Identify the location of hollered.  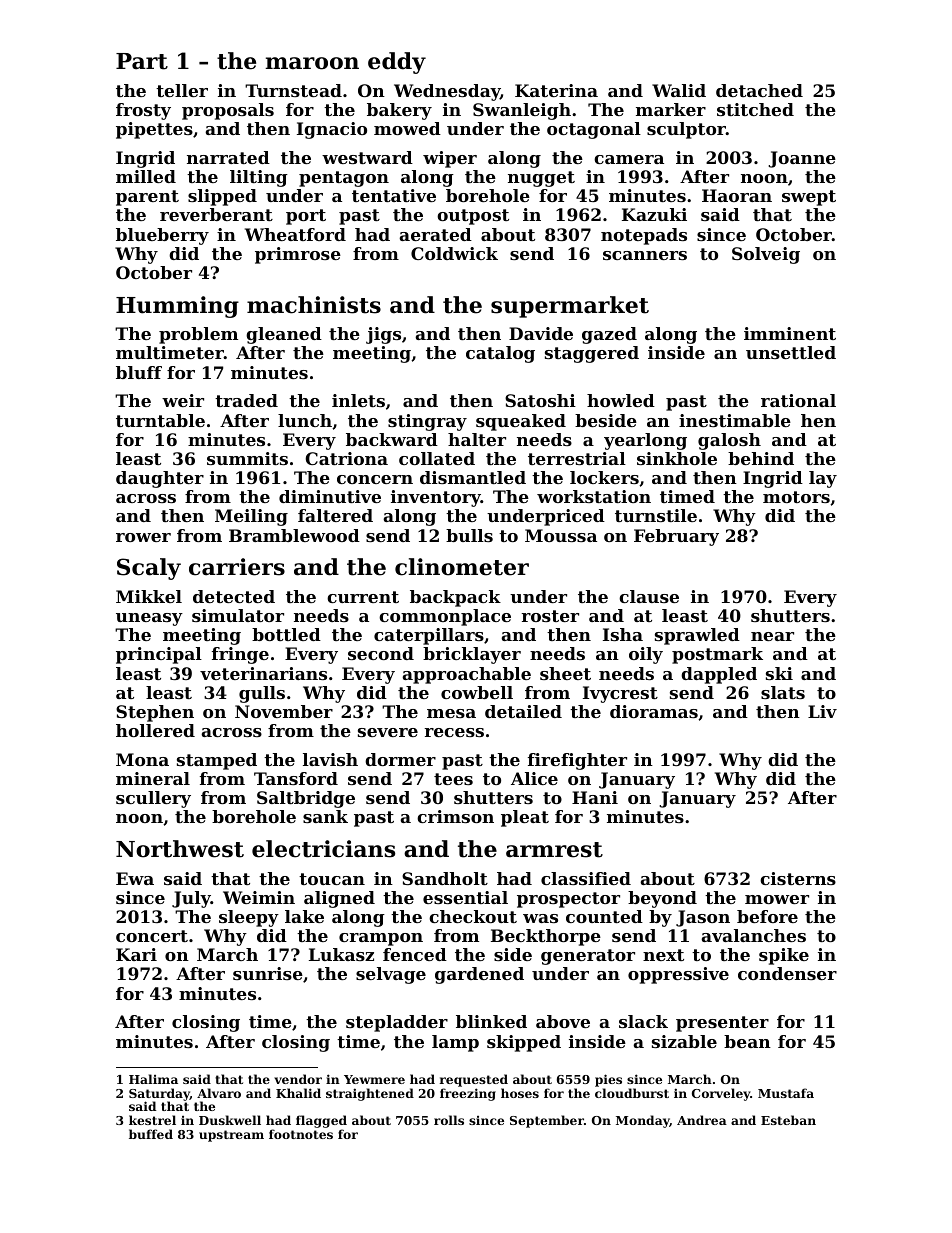
(155, 730).
